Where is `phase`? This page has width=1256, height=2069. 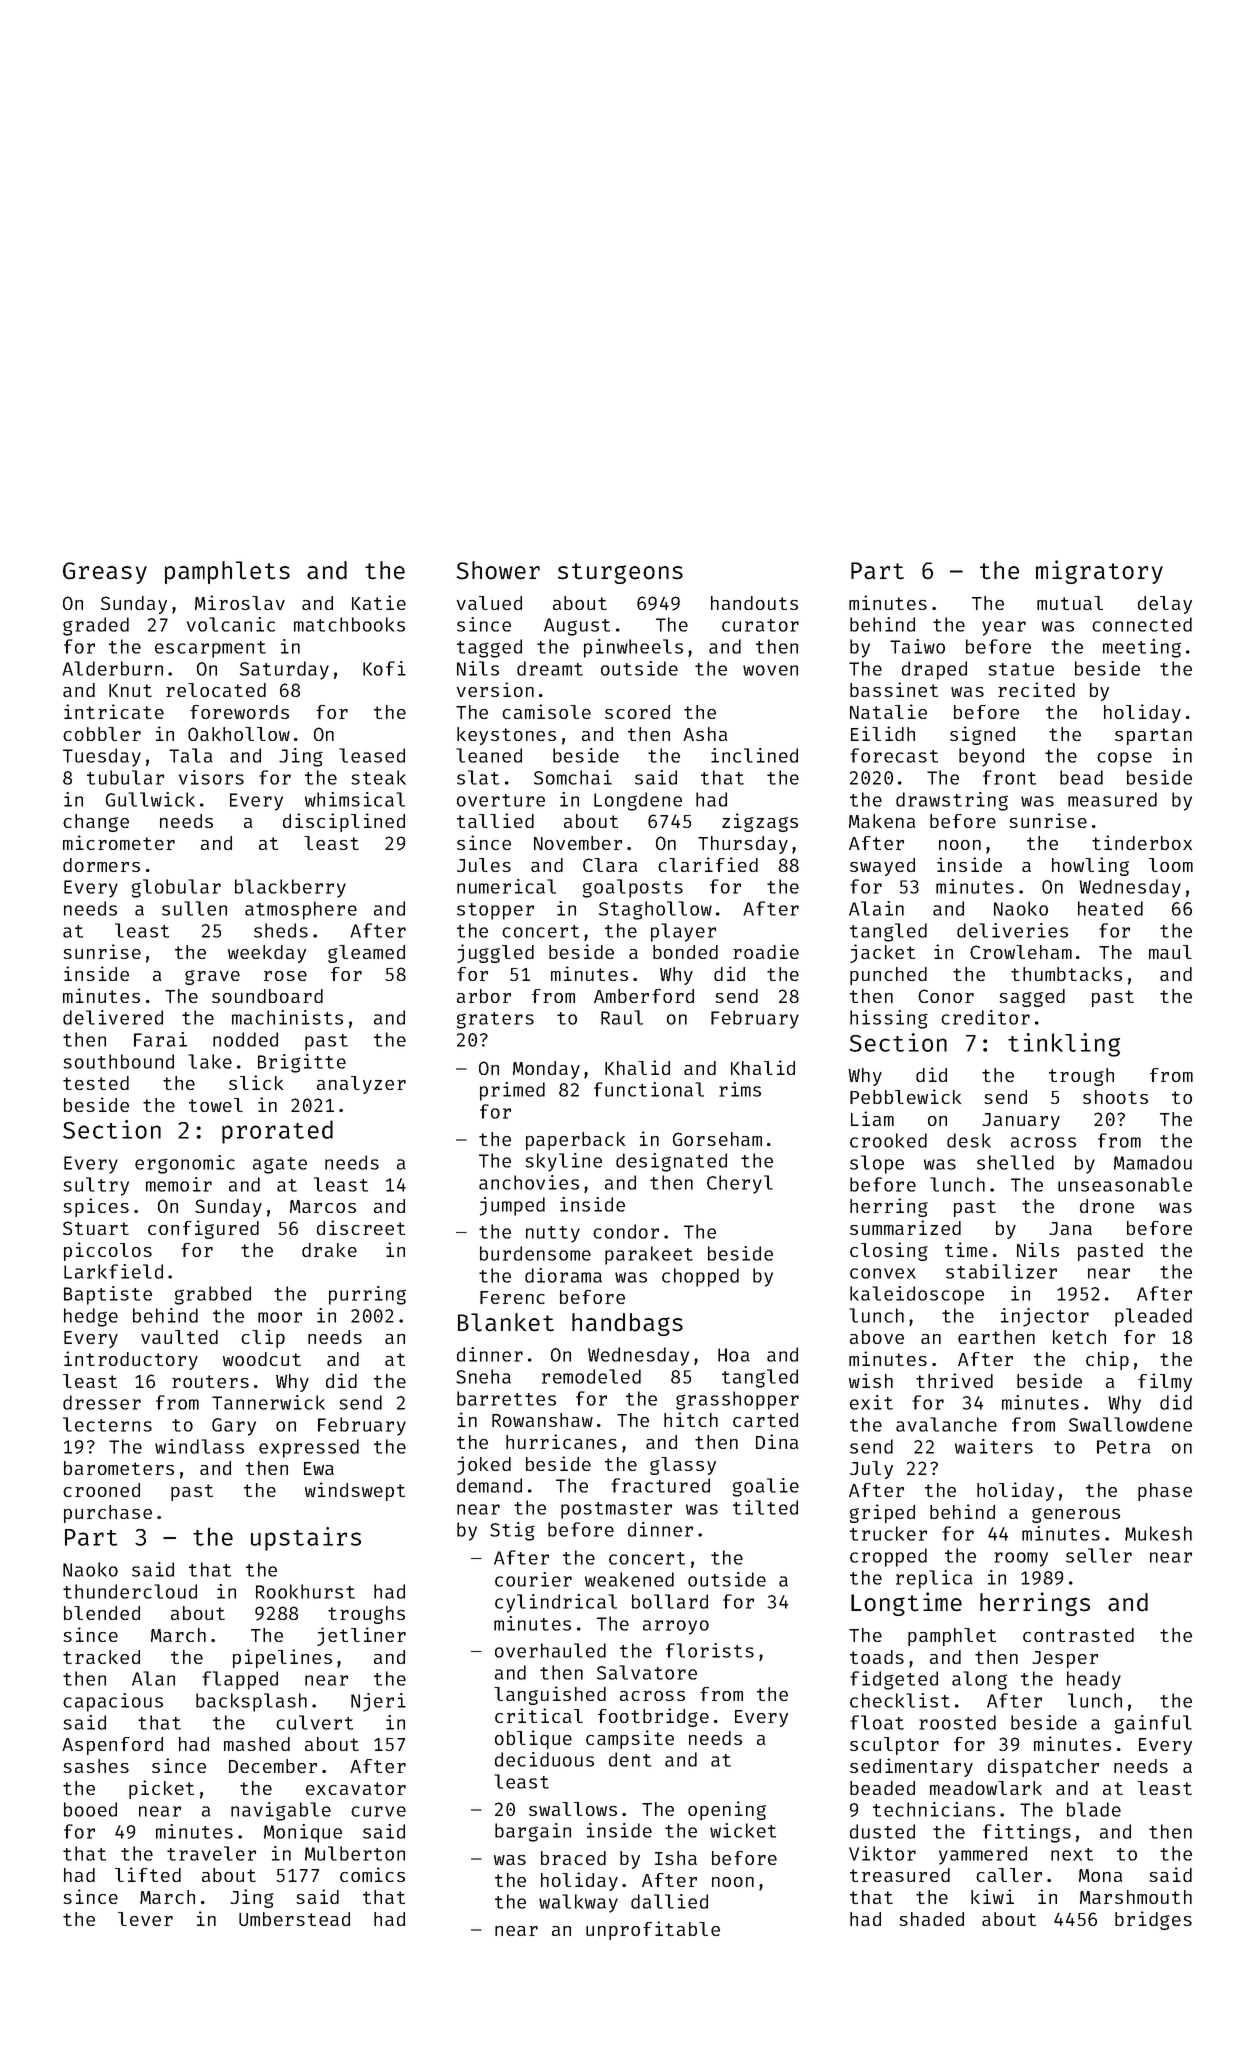
phase is located at coordinates (1165, 1492).
